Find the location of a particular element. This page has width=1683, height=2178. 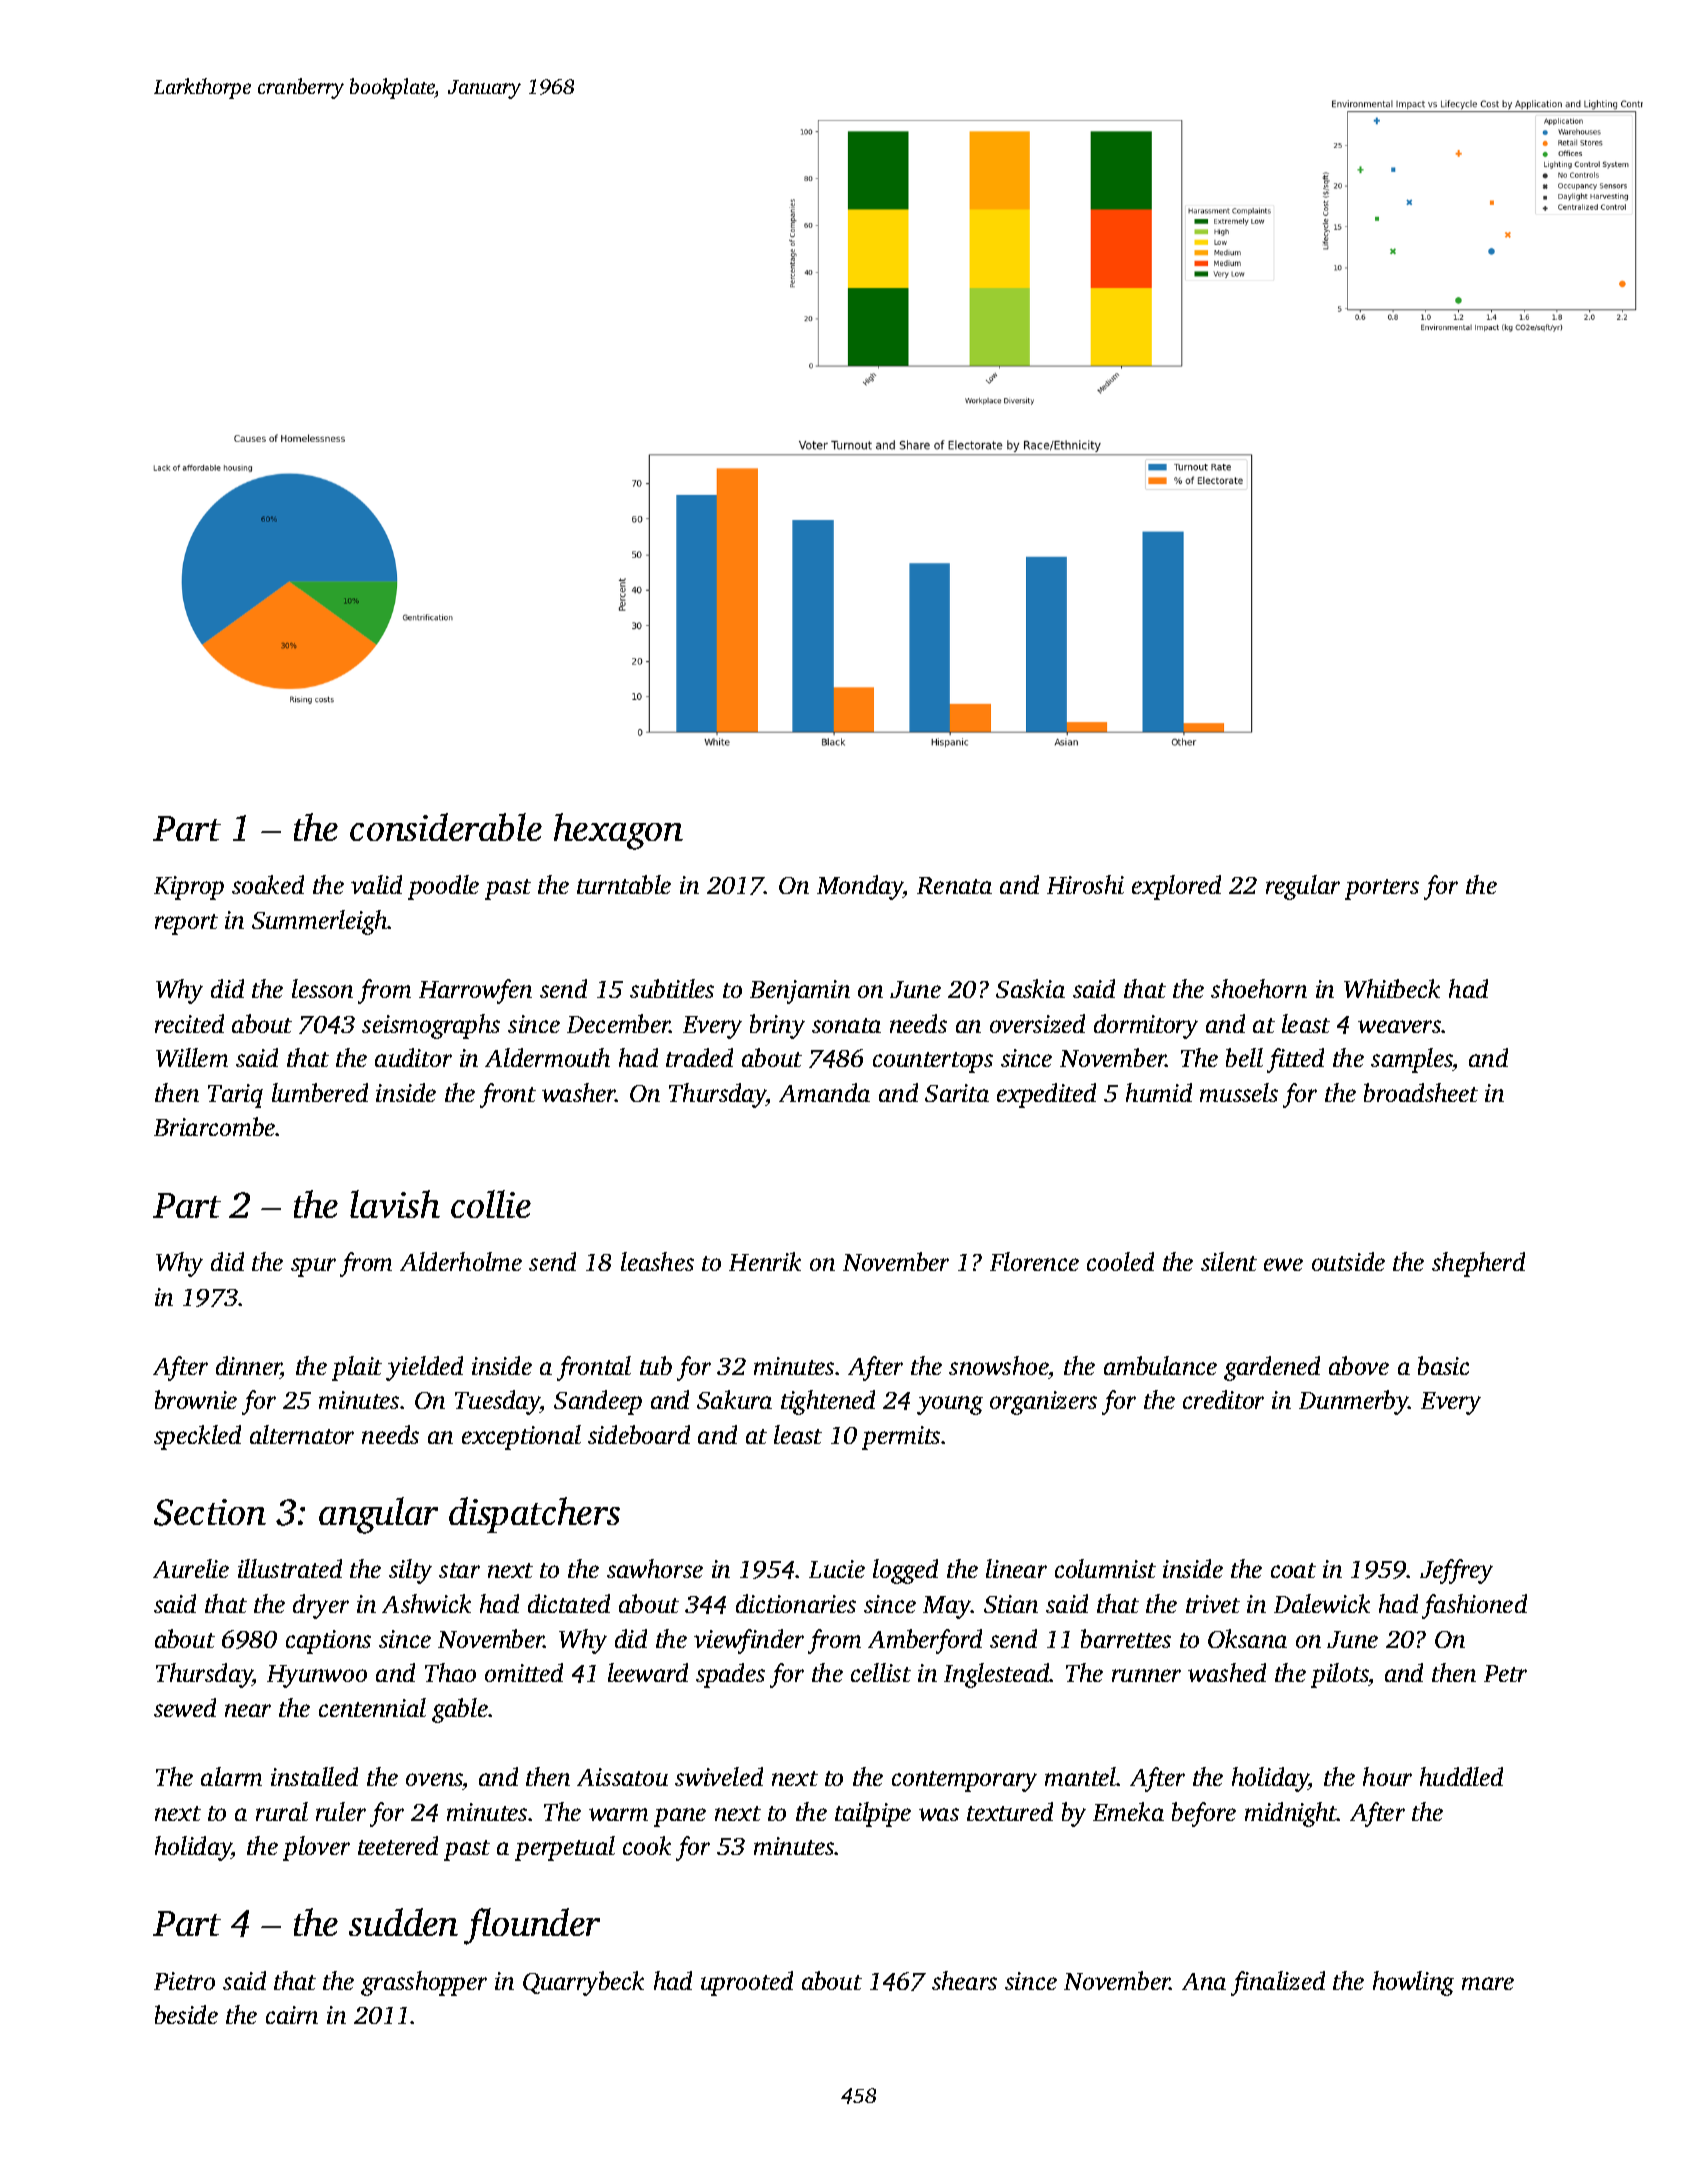

cellist is located at coordinates (881, 1672).
